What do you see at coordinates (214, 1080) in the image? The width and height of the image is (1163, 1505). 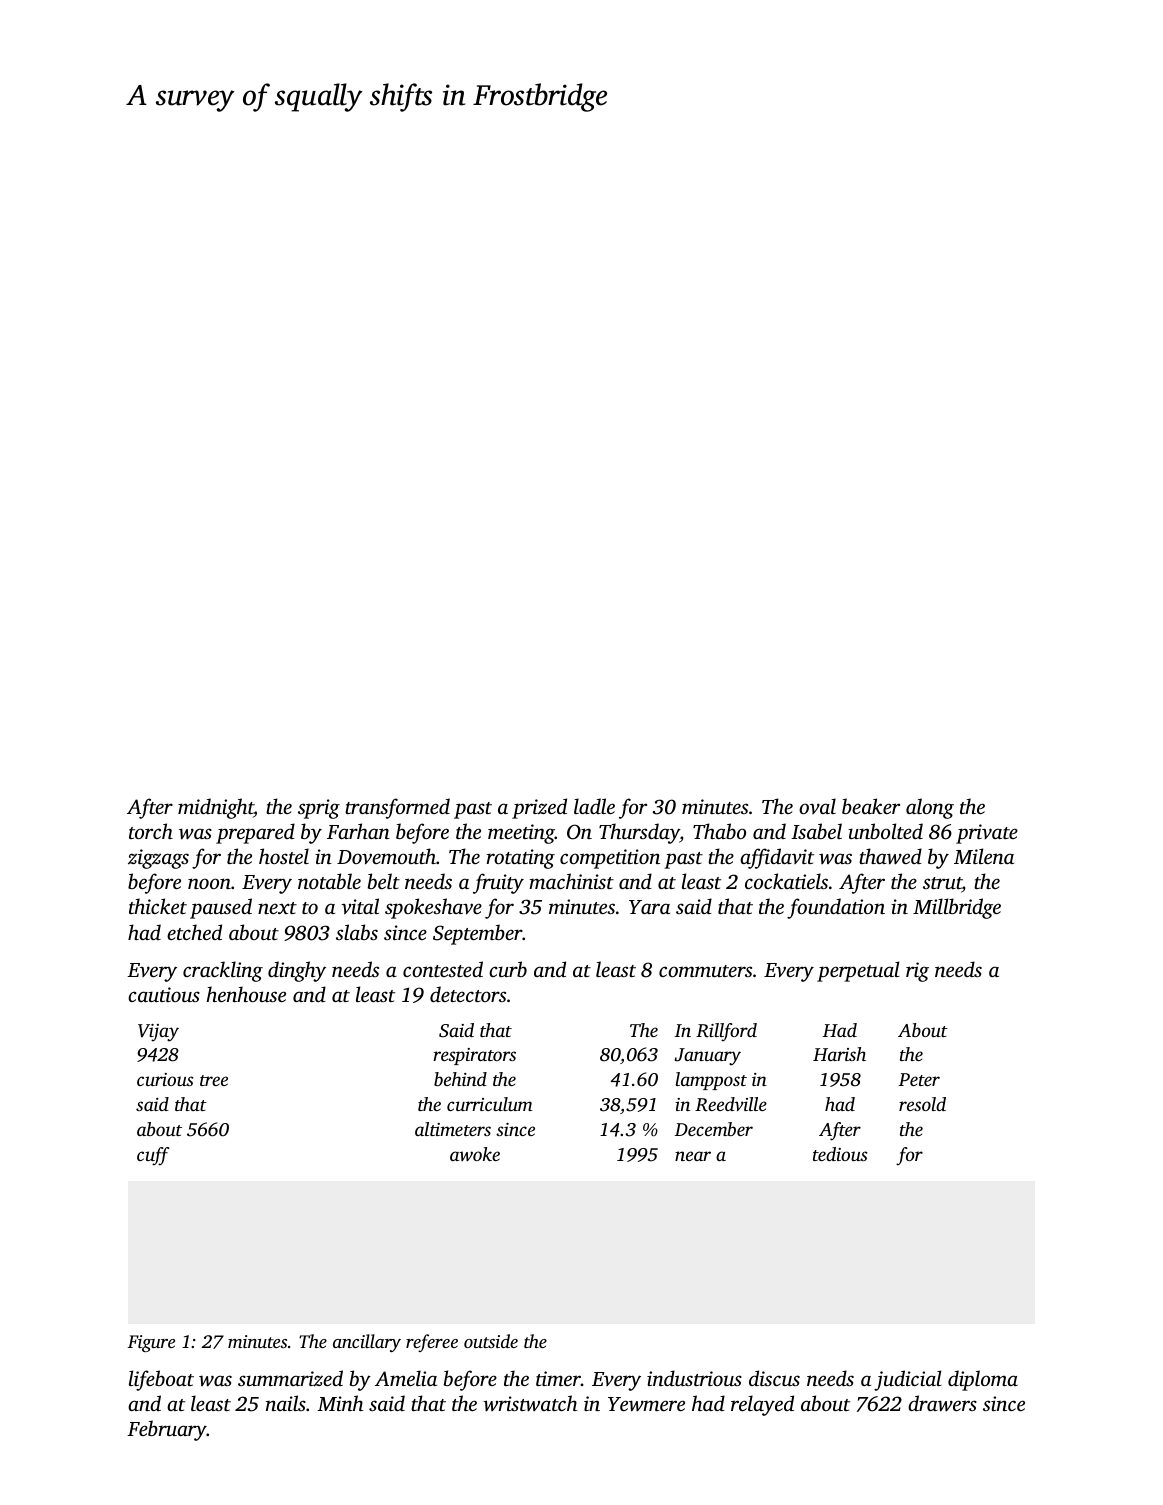 I see `tree` at bounding box center [214, 1080].
